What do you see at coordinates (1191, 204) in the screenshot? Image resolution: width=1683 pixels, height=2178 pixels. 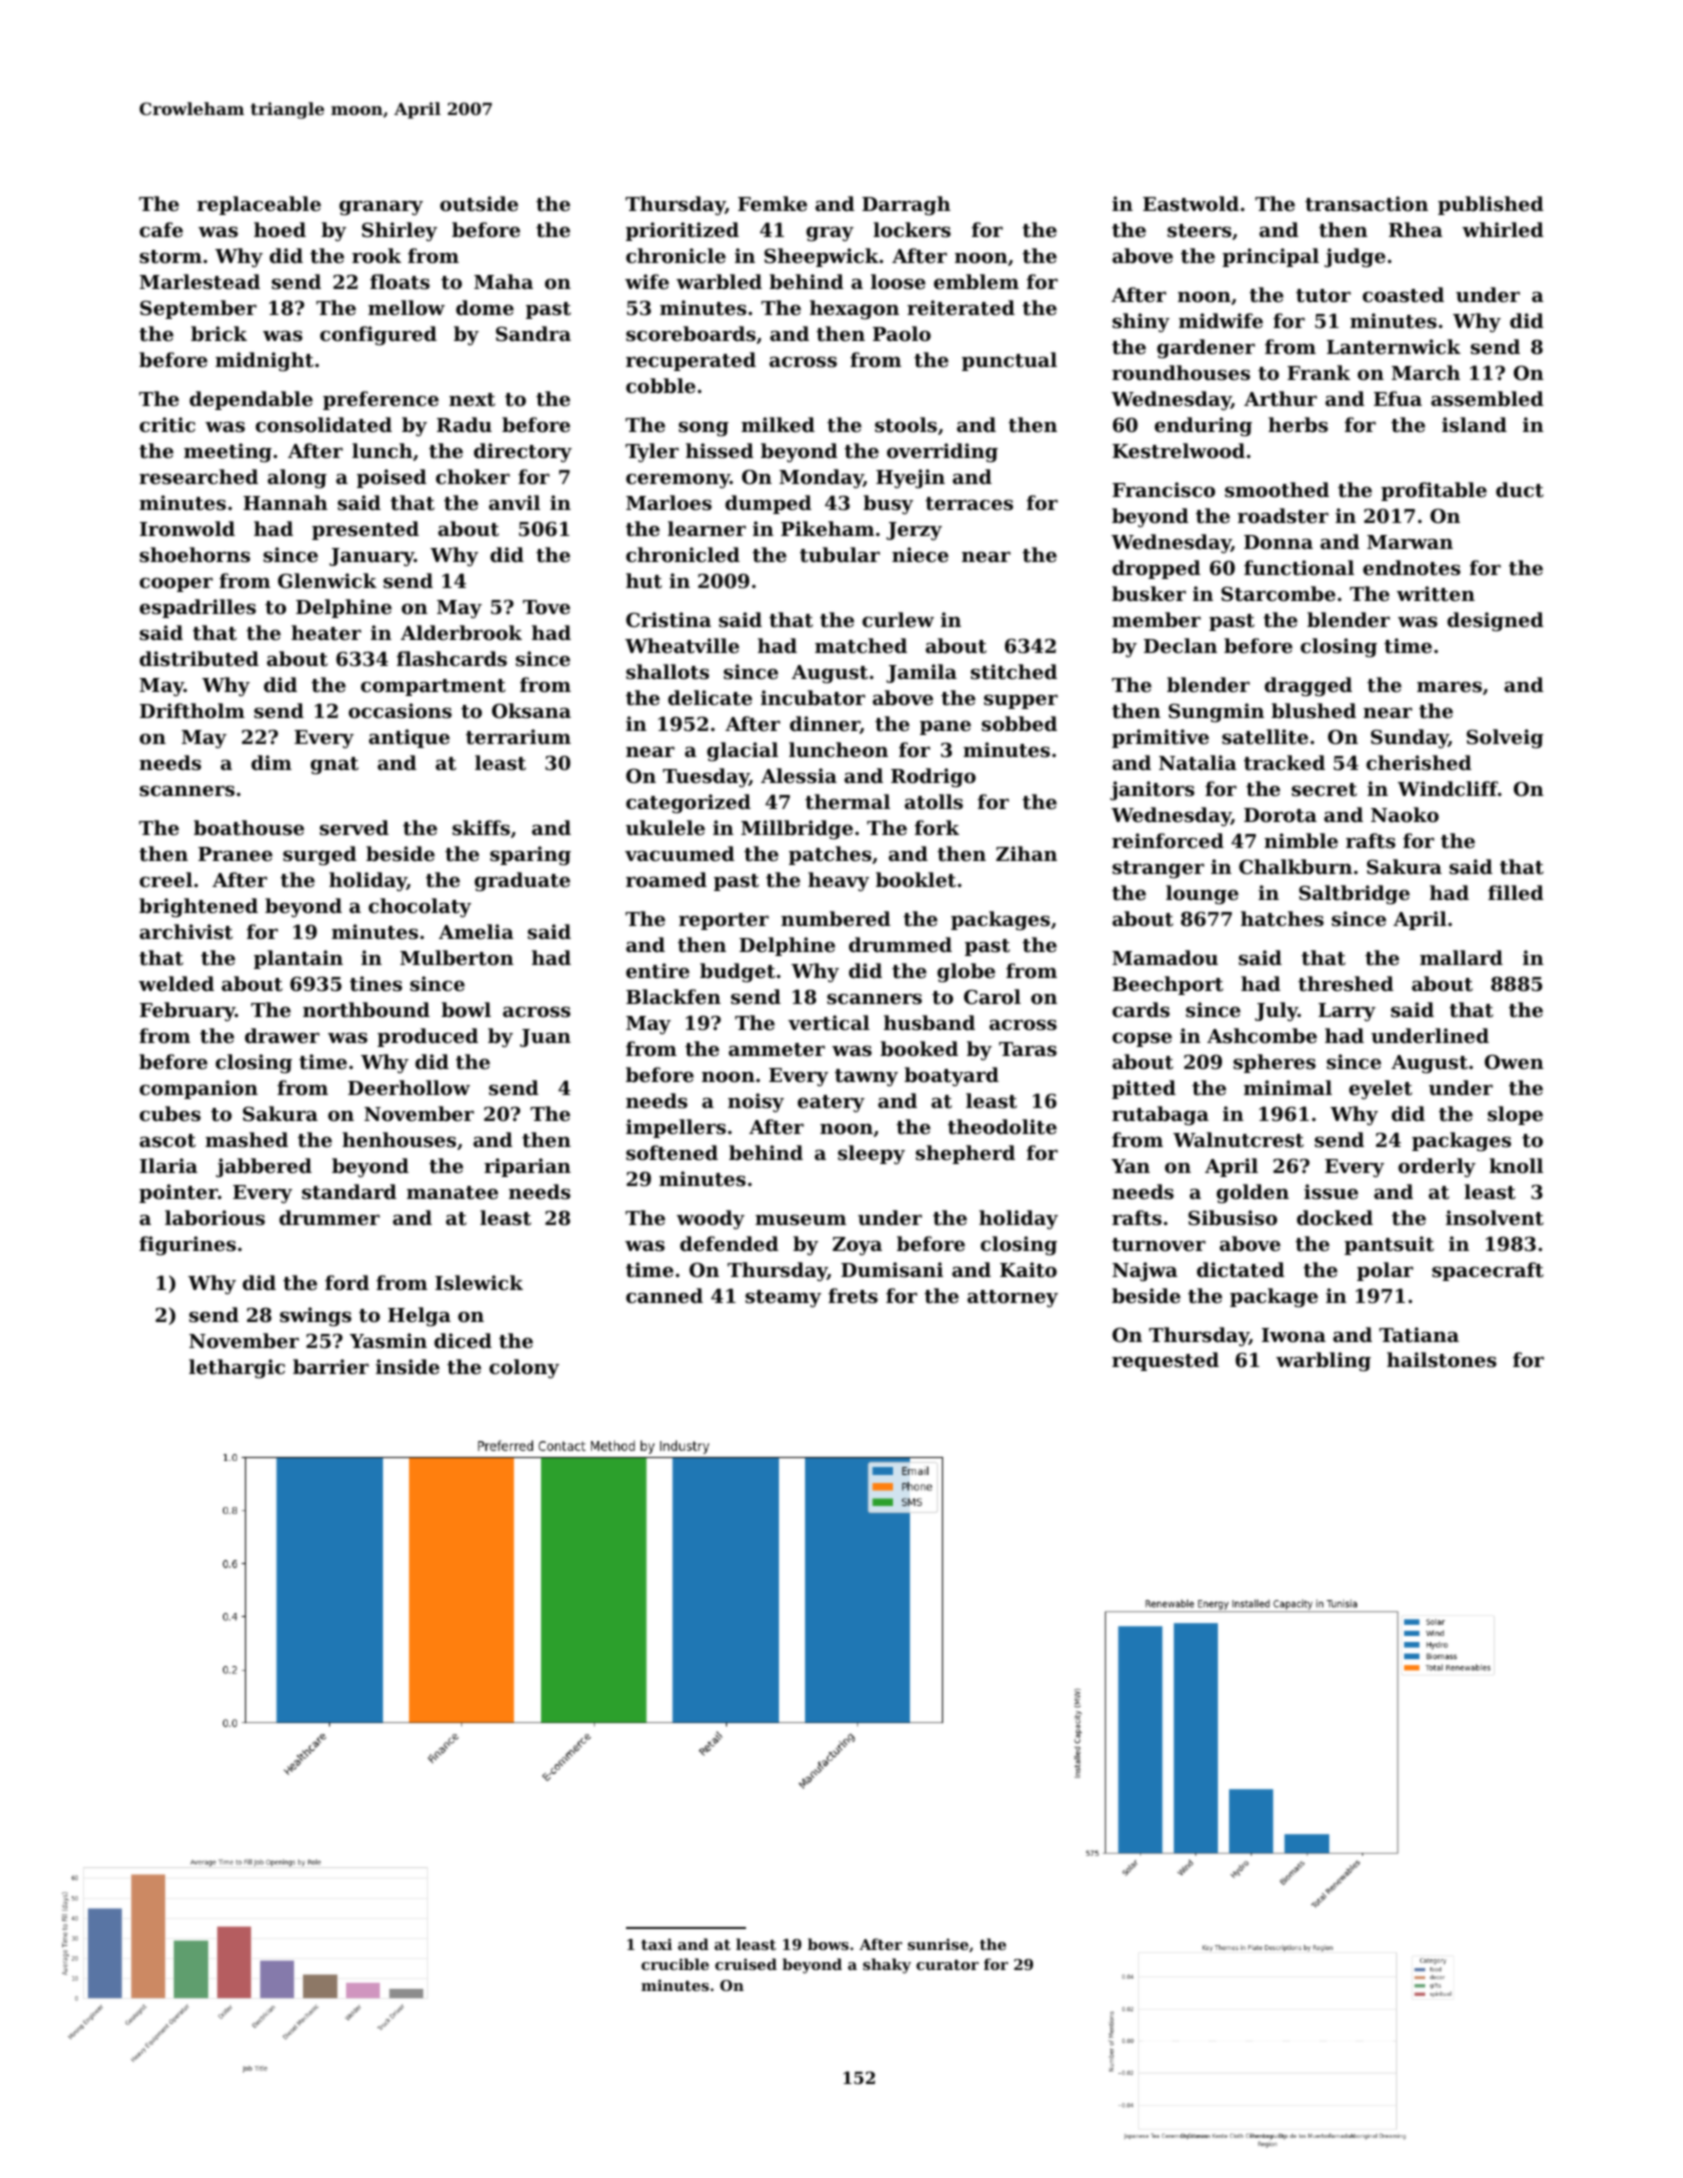 I see `Eastwold` at bounding box center [1191, 204].
